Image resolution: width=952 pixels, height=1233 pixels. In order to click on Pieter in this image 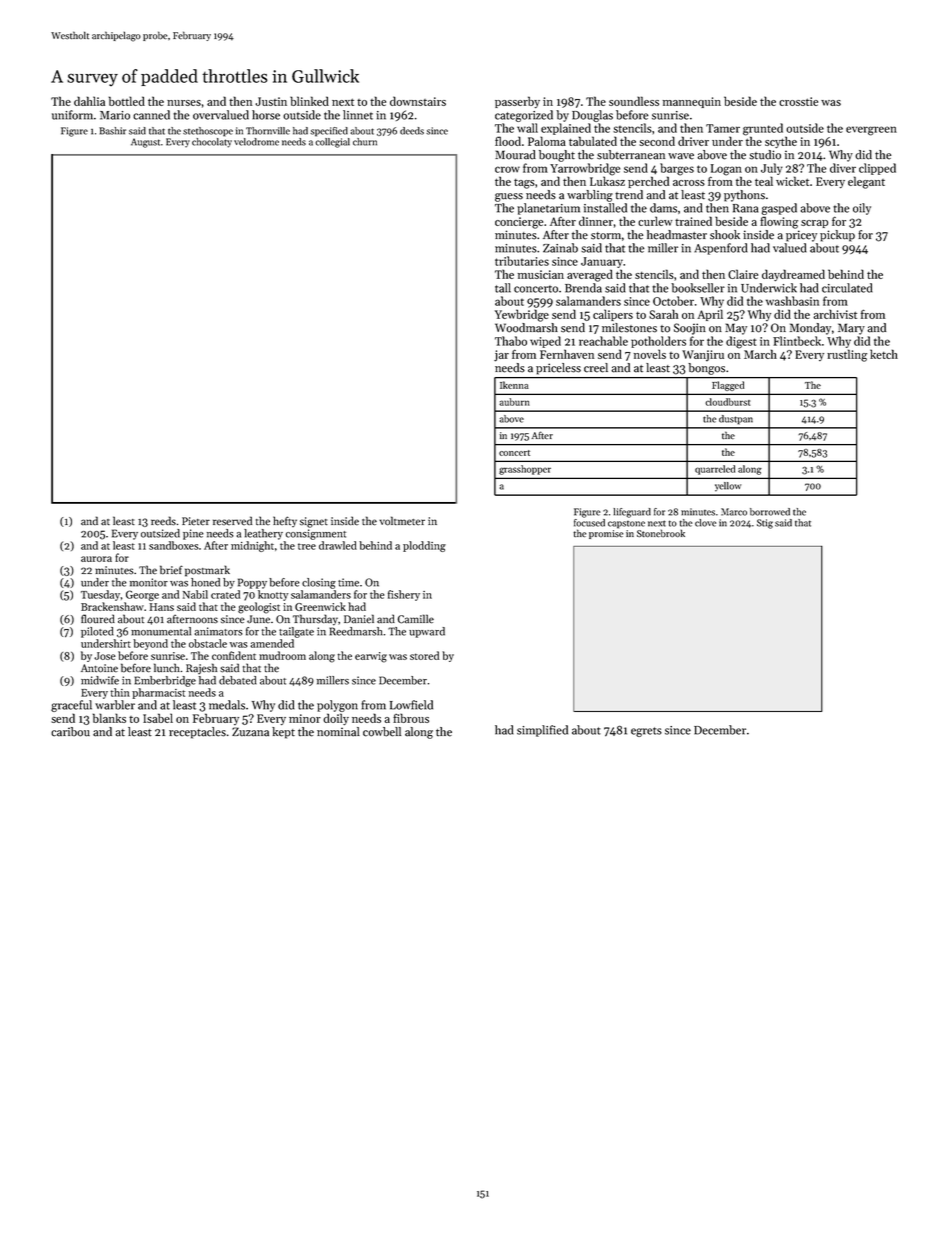, I will do `click(196, 521)`.
